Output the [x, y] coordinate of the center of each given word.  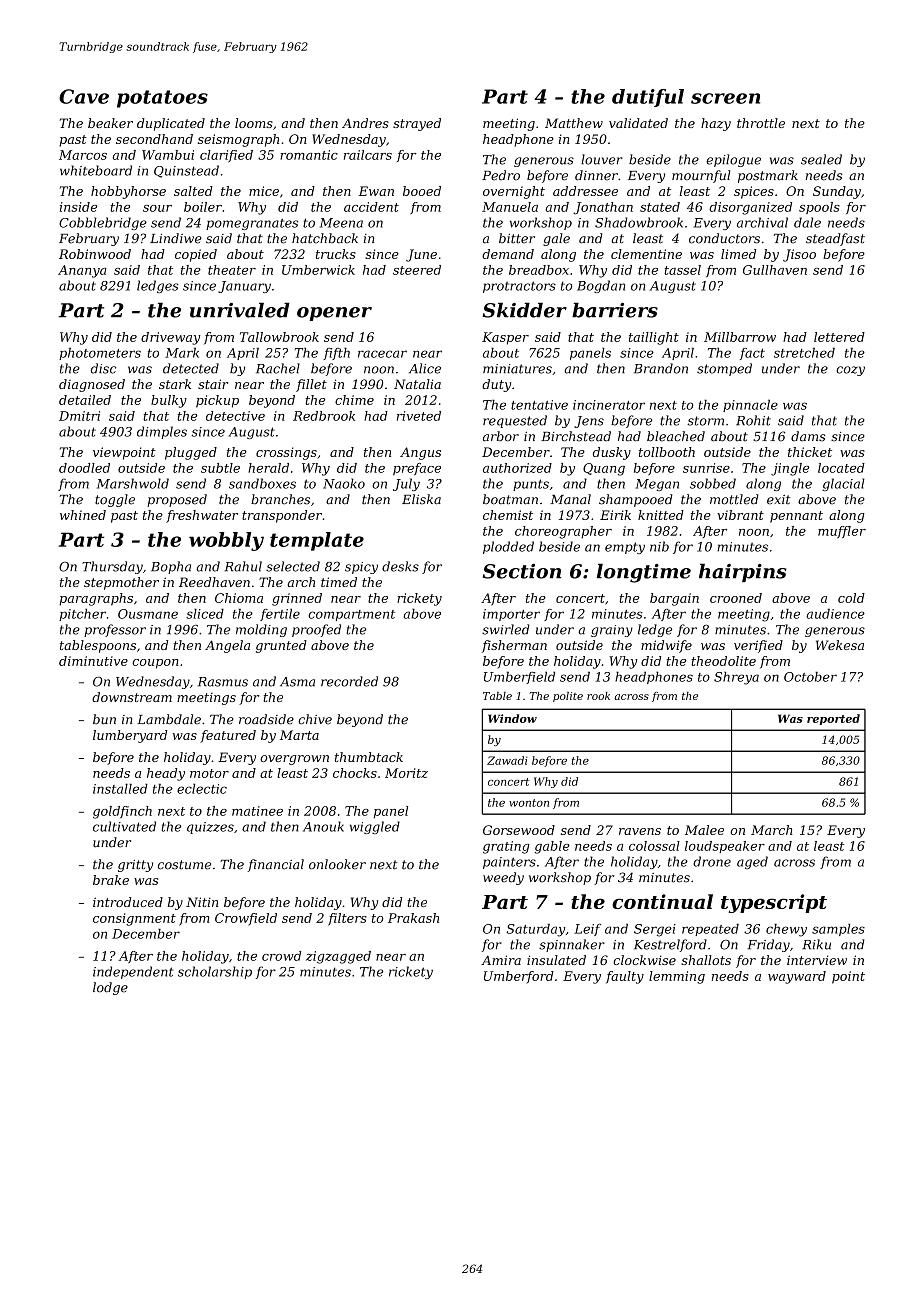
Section [522, 571]
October [810, 677]
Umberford [519, 977]
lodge [110, 988]
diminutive [93, 661]
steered [417, 270]
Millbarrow [740, 337]
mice [264, 191]
